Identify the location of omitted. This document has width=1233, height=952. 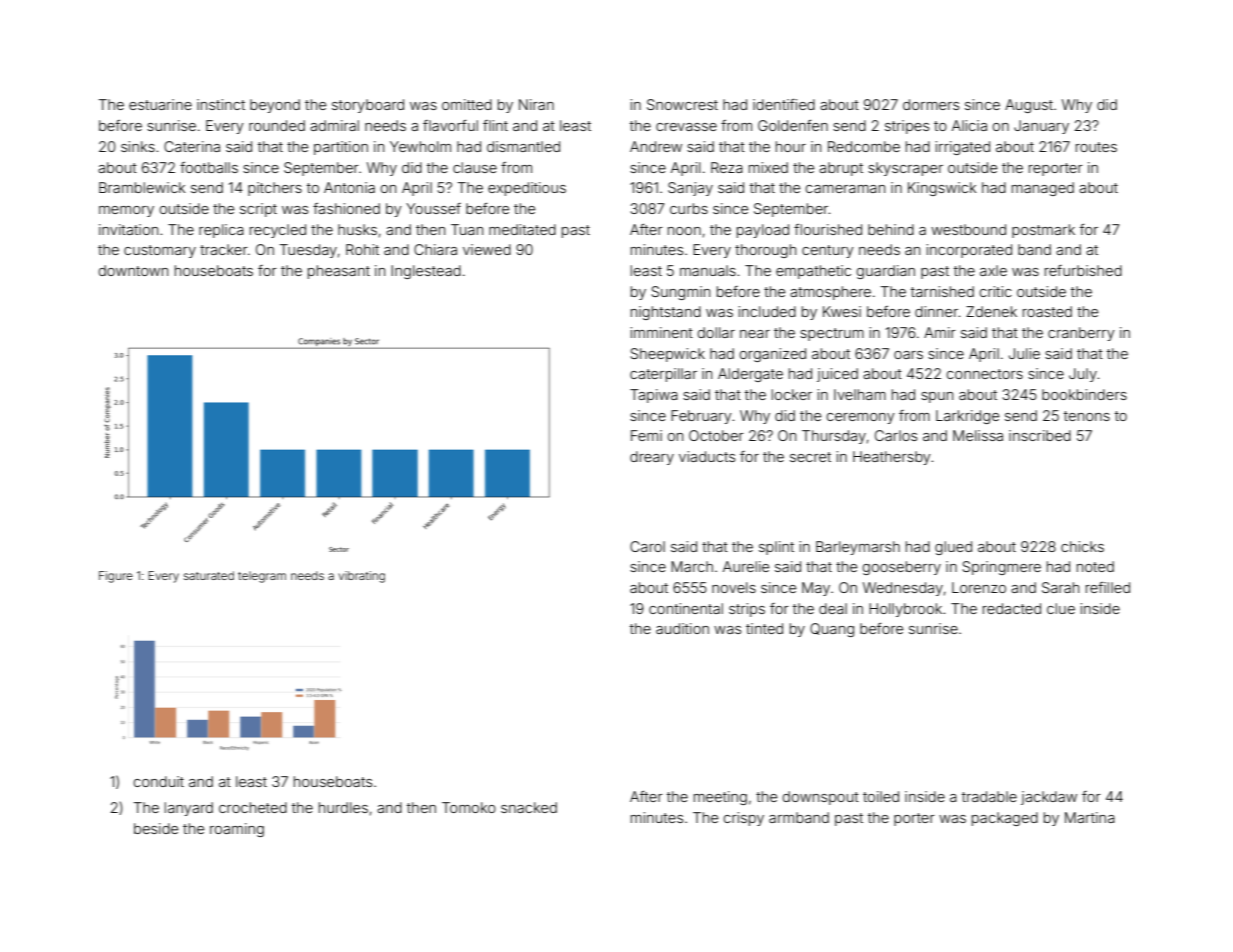
(467, 104).
